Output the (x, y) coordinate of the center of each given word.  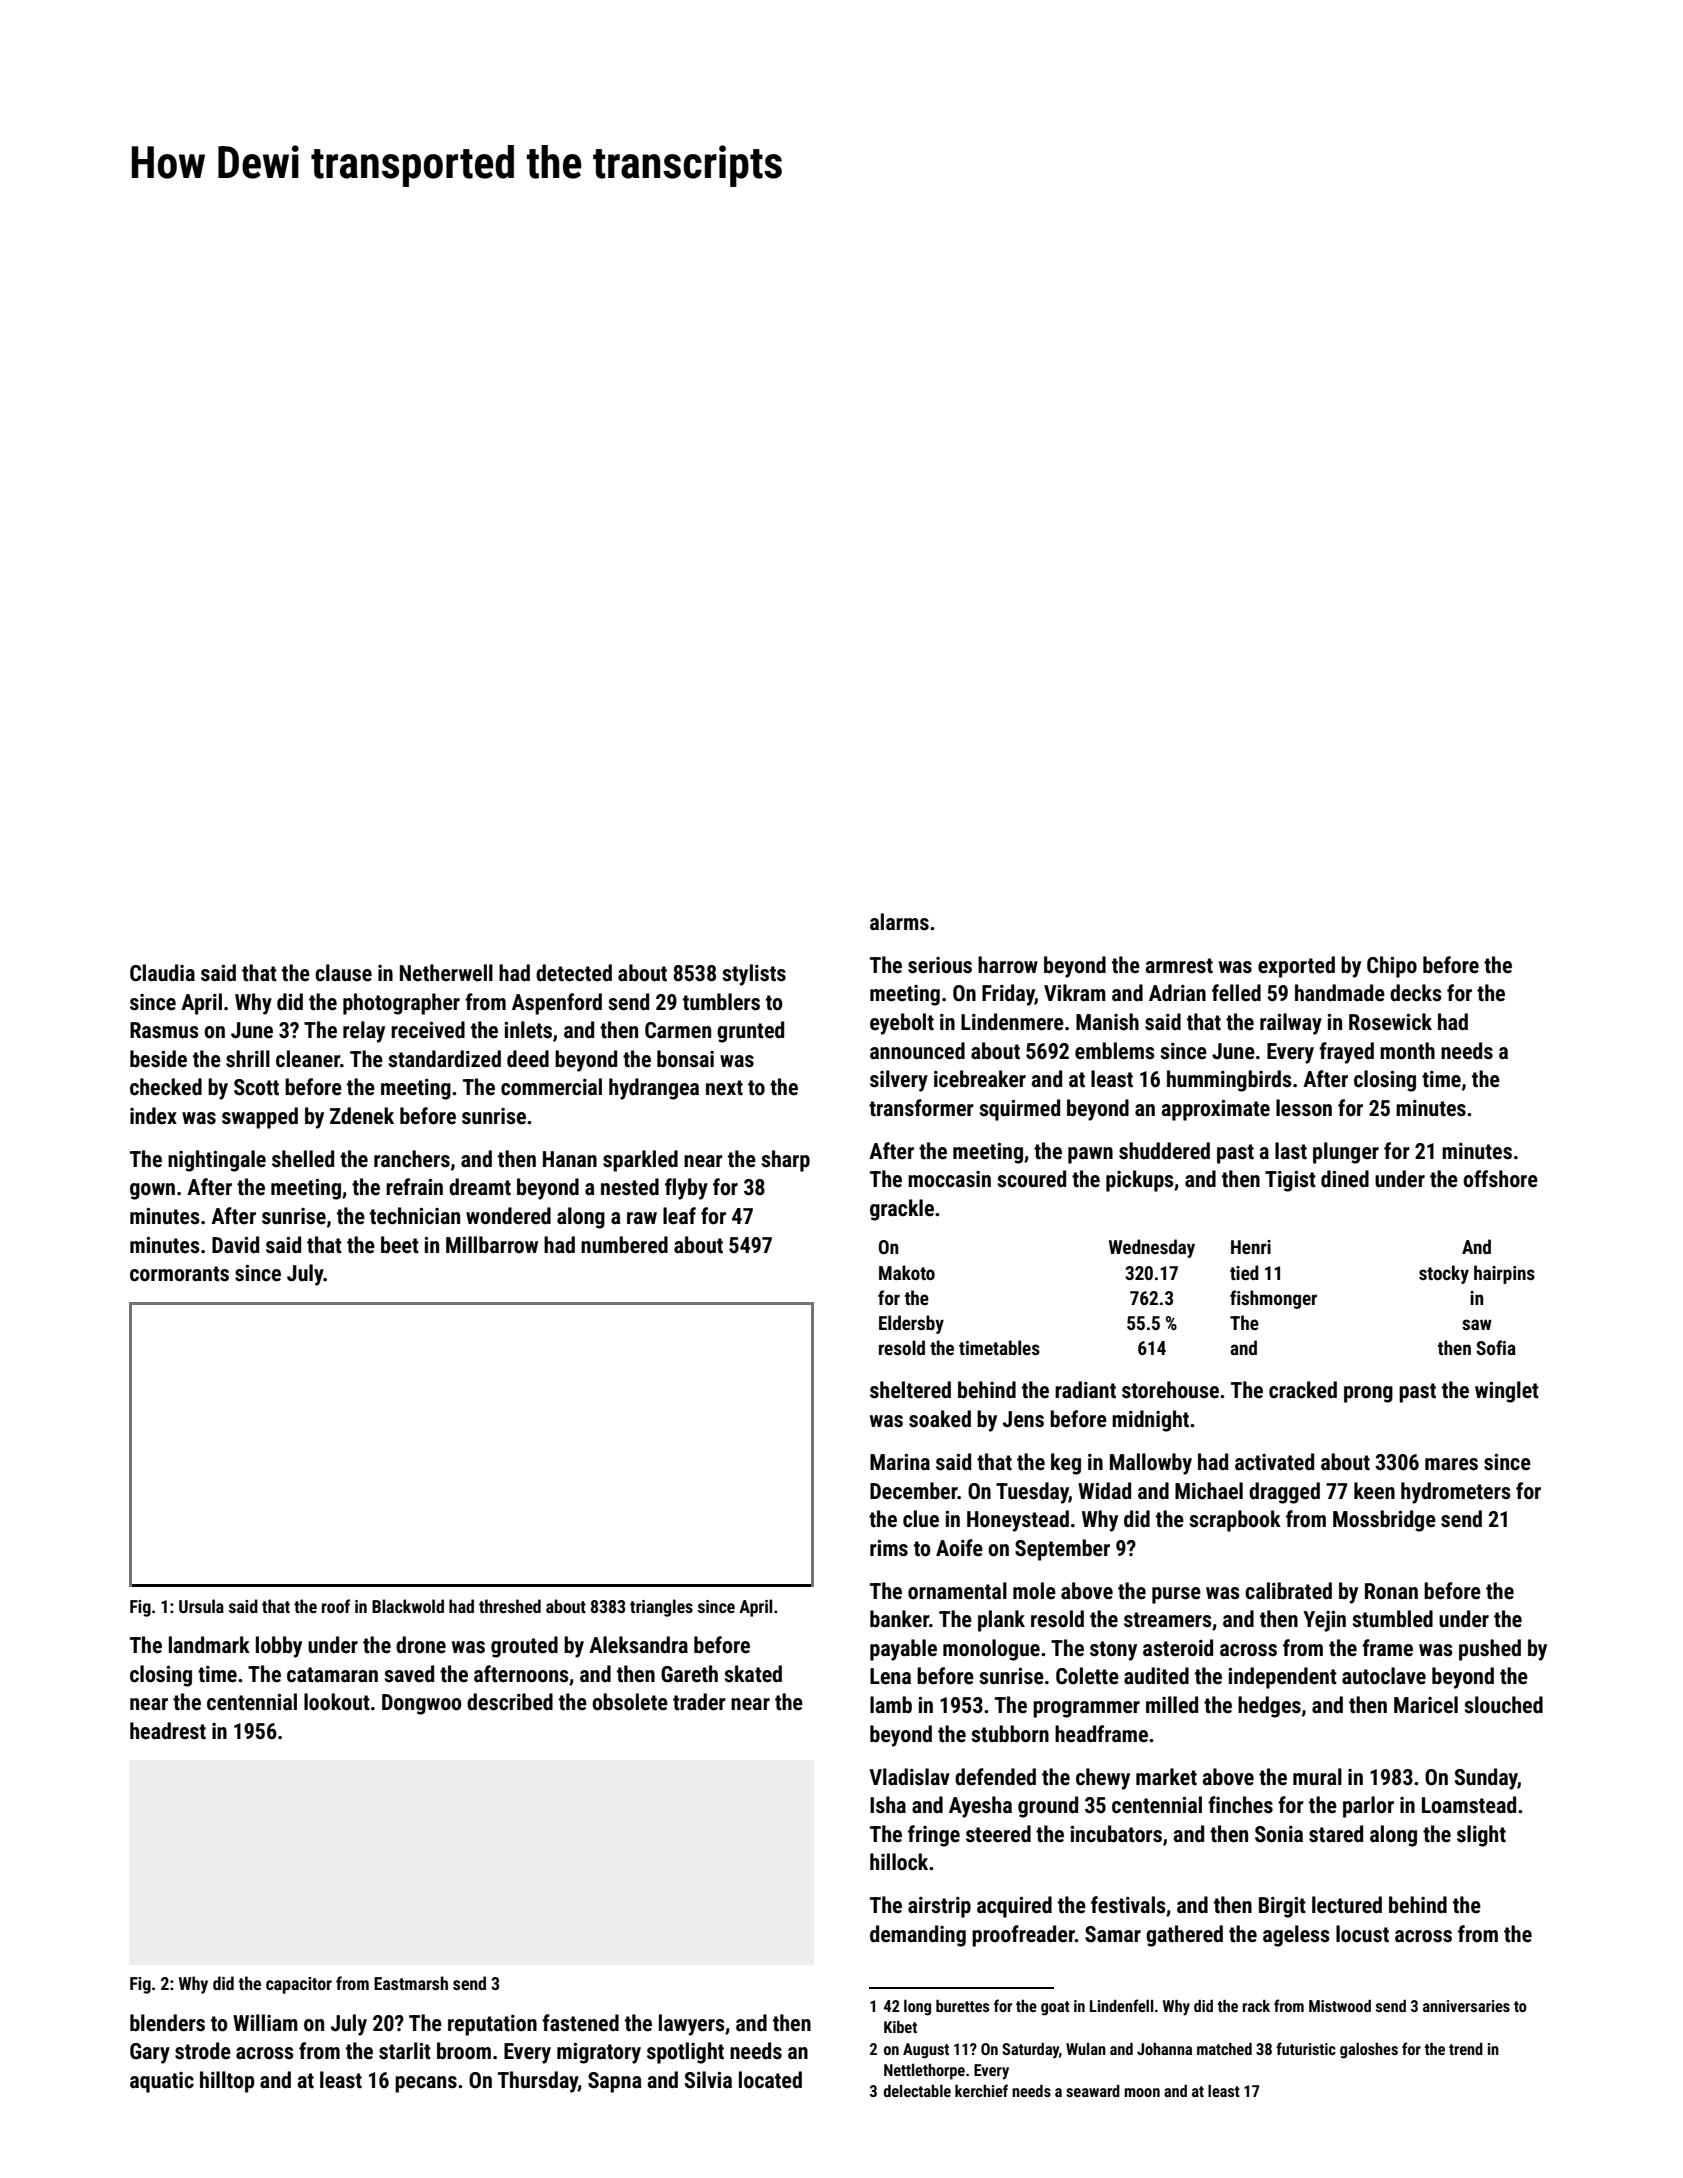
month (1407, 1051)
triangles (661, 1608)
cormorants (179, 1274)
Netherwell (446, 973)
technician (415, 1216)
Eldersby (911, 1324)
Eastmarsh (411, 1983)
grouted (524, 1647)
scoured (1031, 1179)
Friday (1008, 995)
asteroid (1178, 1648)
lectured (1347, 1905)
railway (1291, 1024)
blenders (167, 2023)
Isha (888, 1805)
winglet (1507, 1392)
